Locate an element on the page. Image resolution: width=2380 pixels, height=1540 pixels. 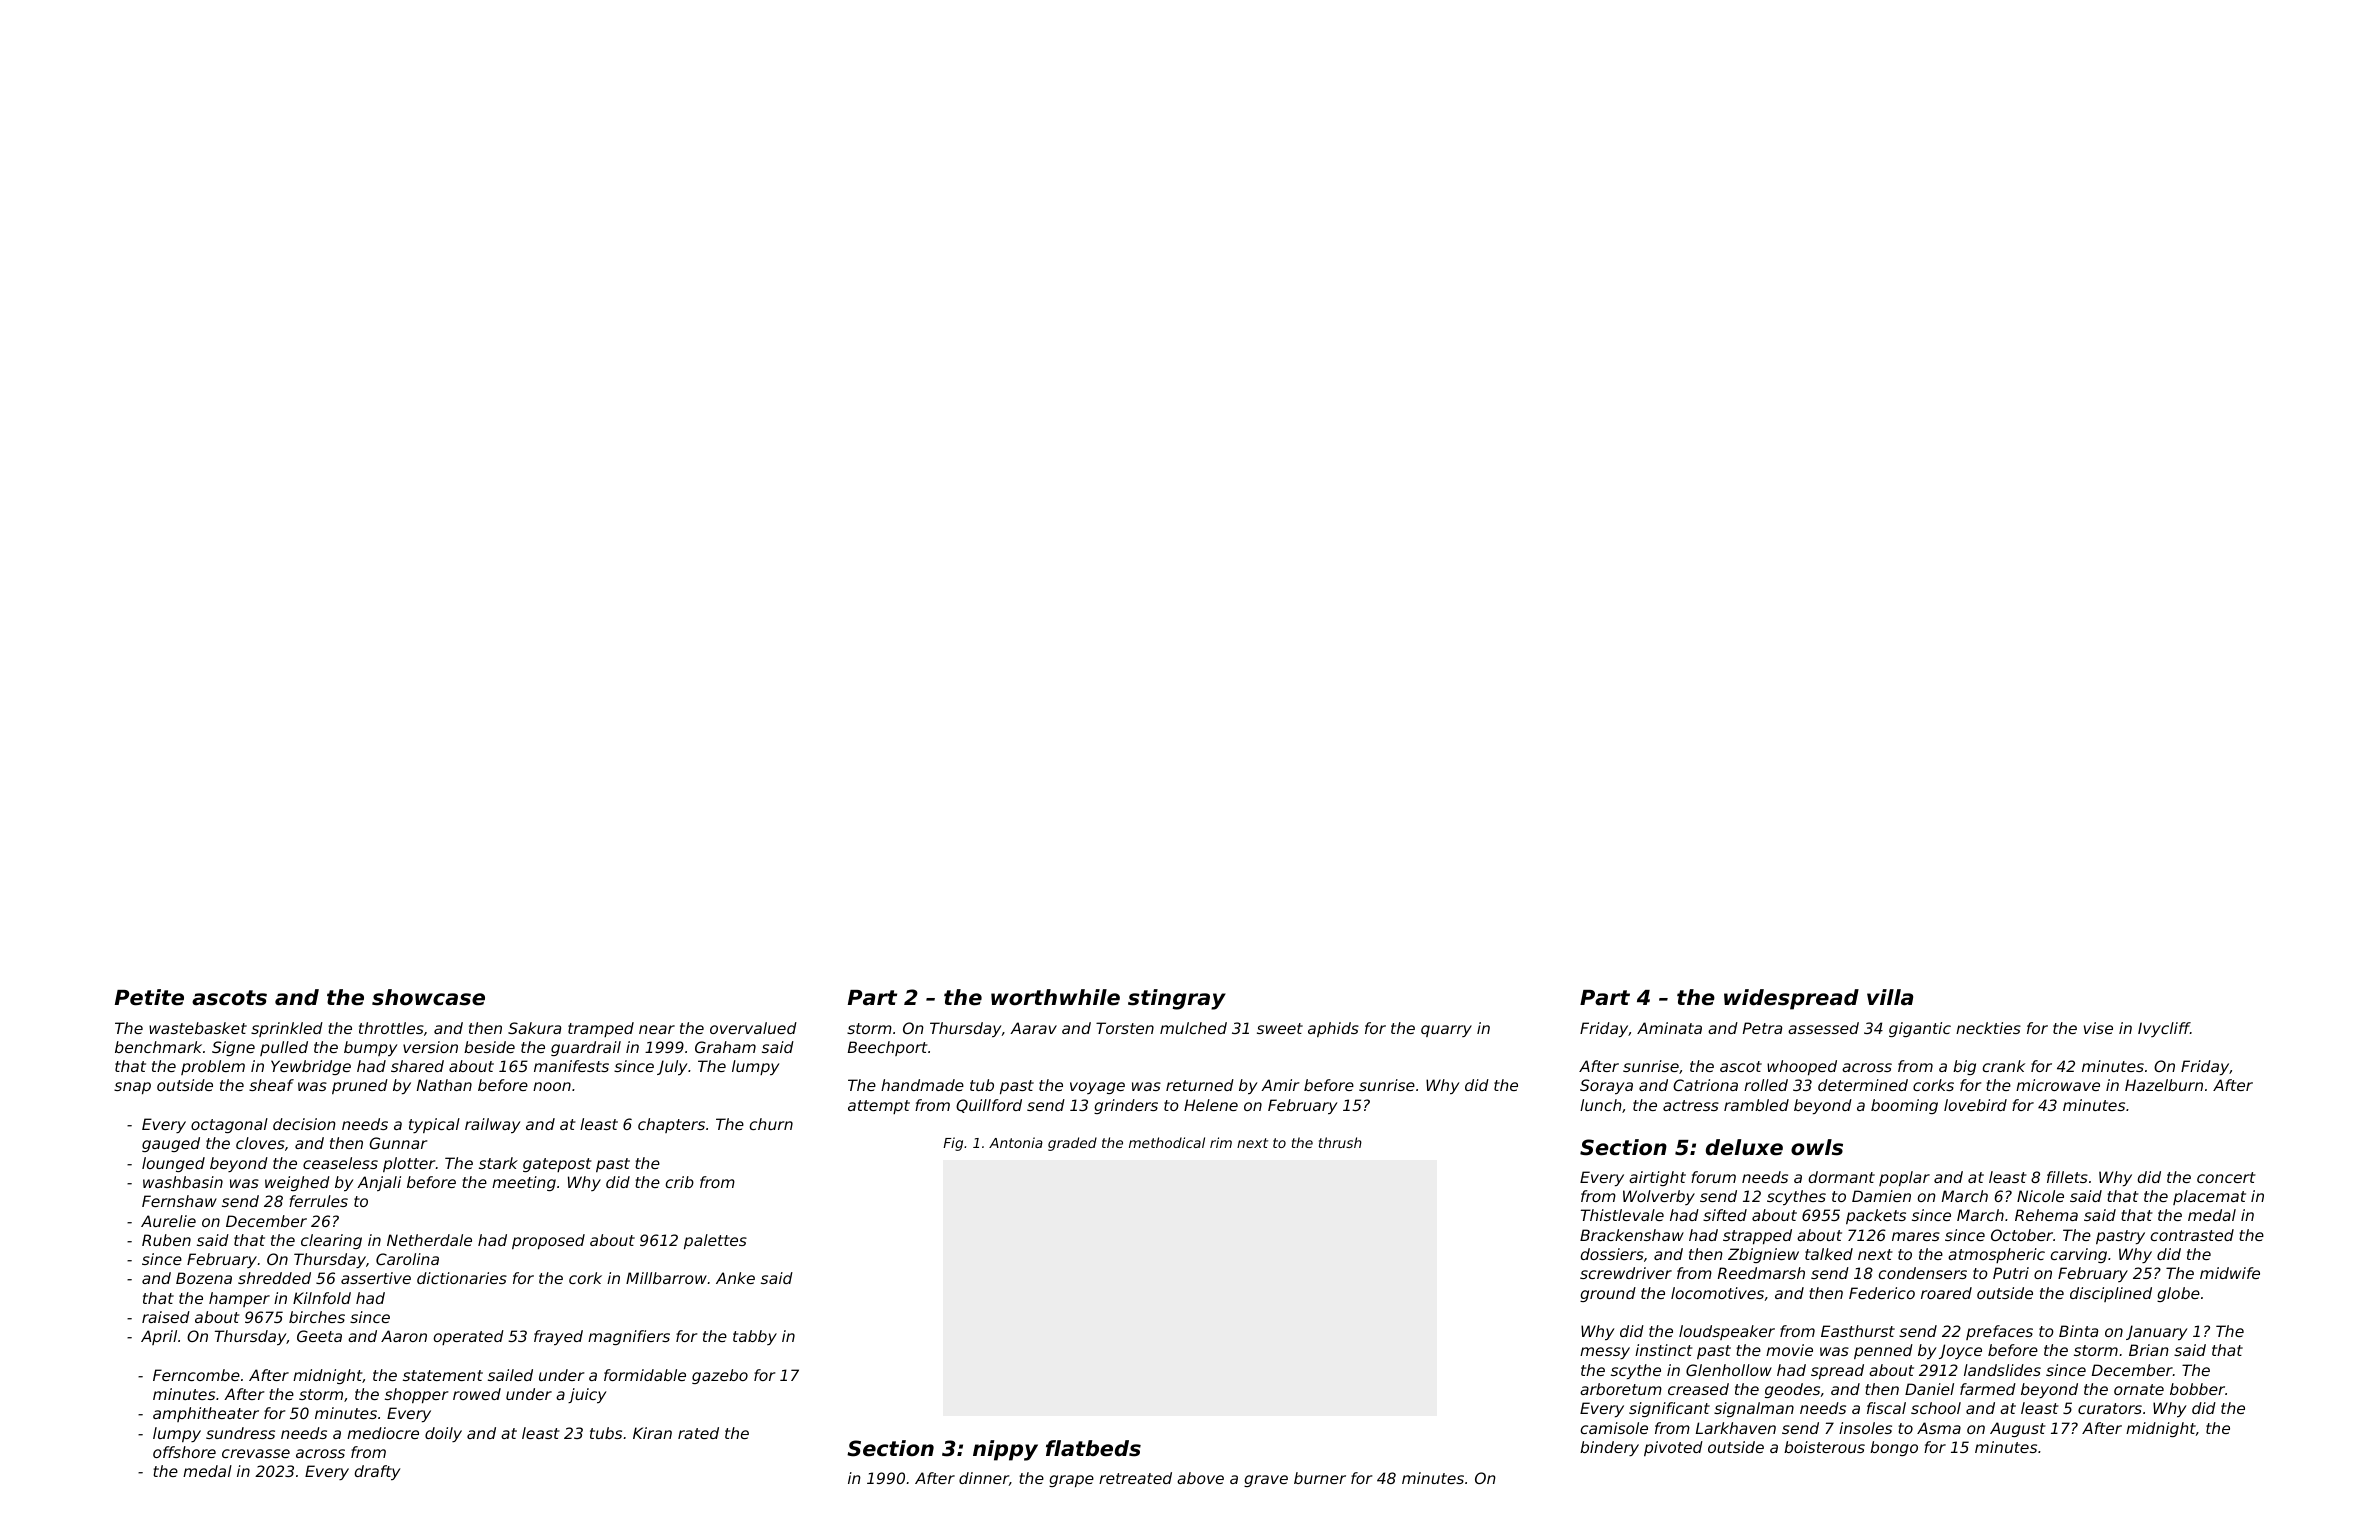
sundress is located at coordinates (240, 1433).
